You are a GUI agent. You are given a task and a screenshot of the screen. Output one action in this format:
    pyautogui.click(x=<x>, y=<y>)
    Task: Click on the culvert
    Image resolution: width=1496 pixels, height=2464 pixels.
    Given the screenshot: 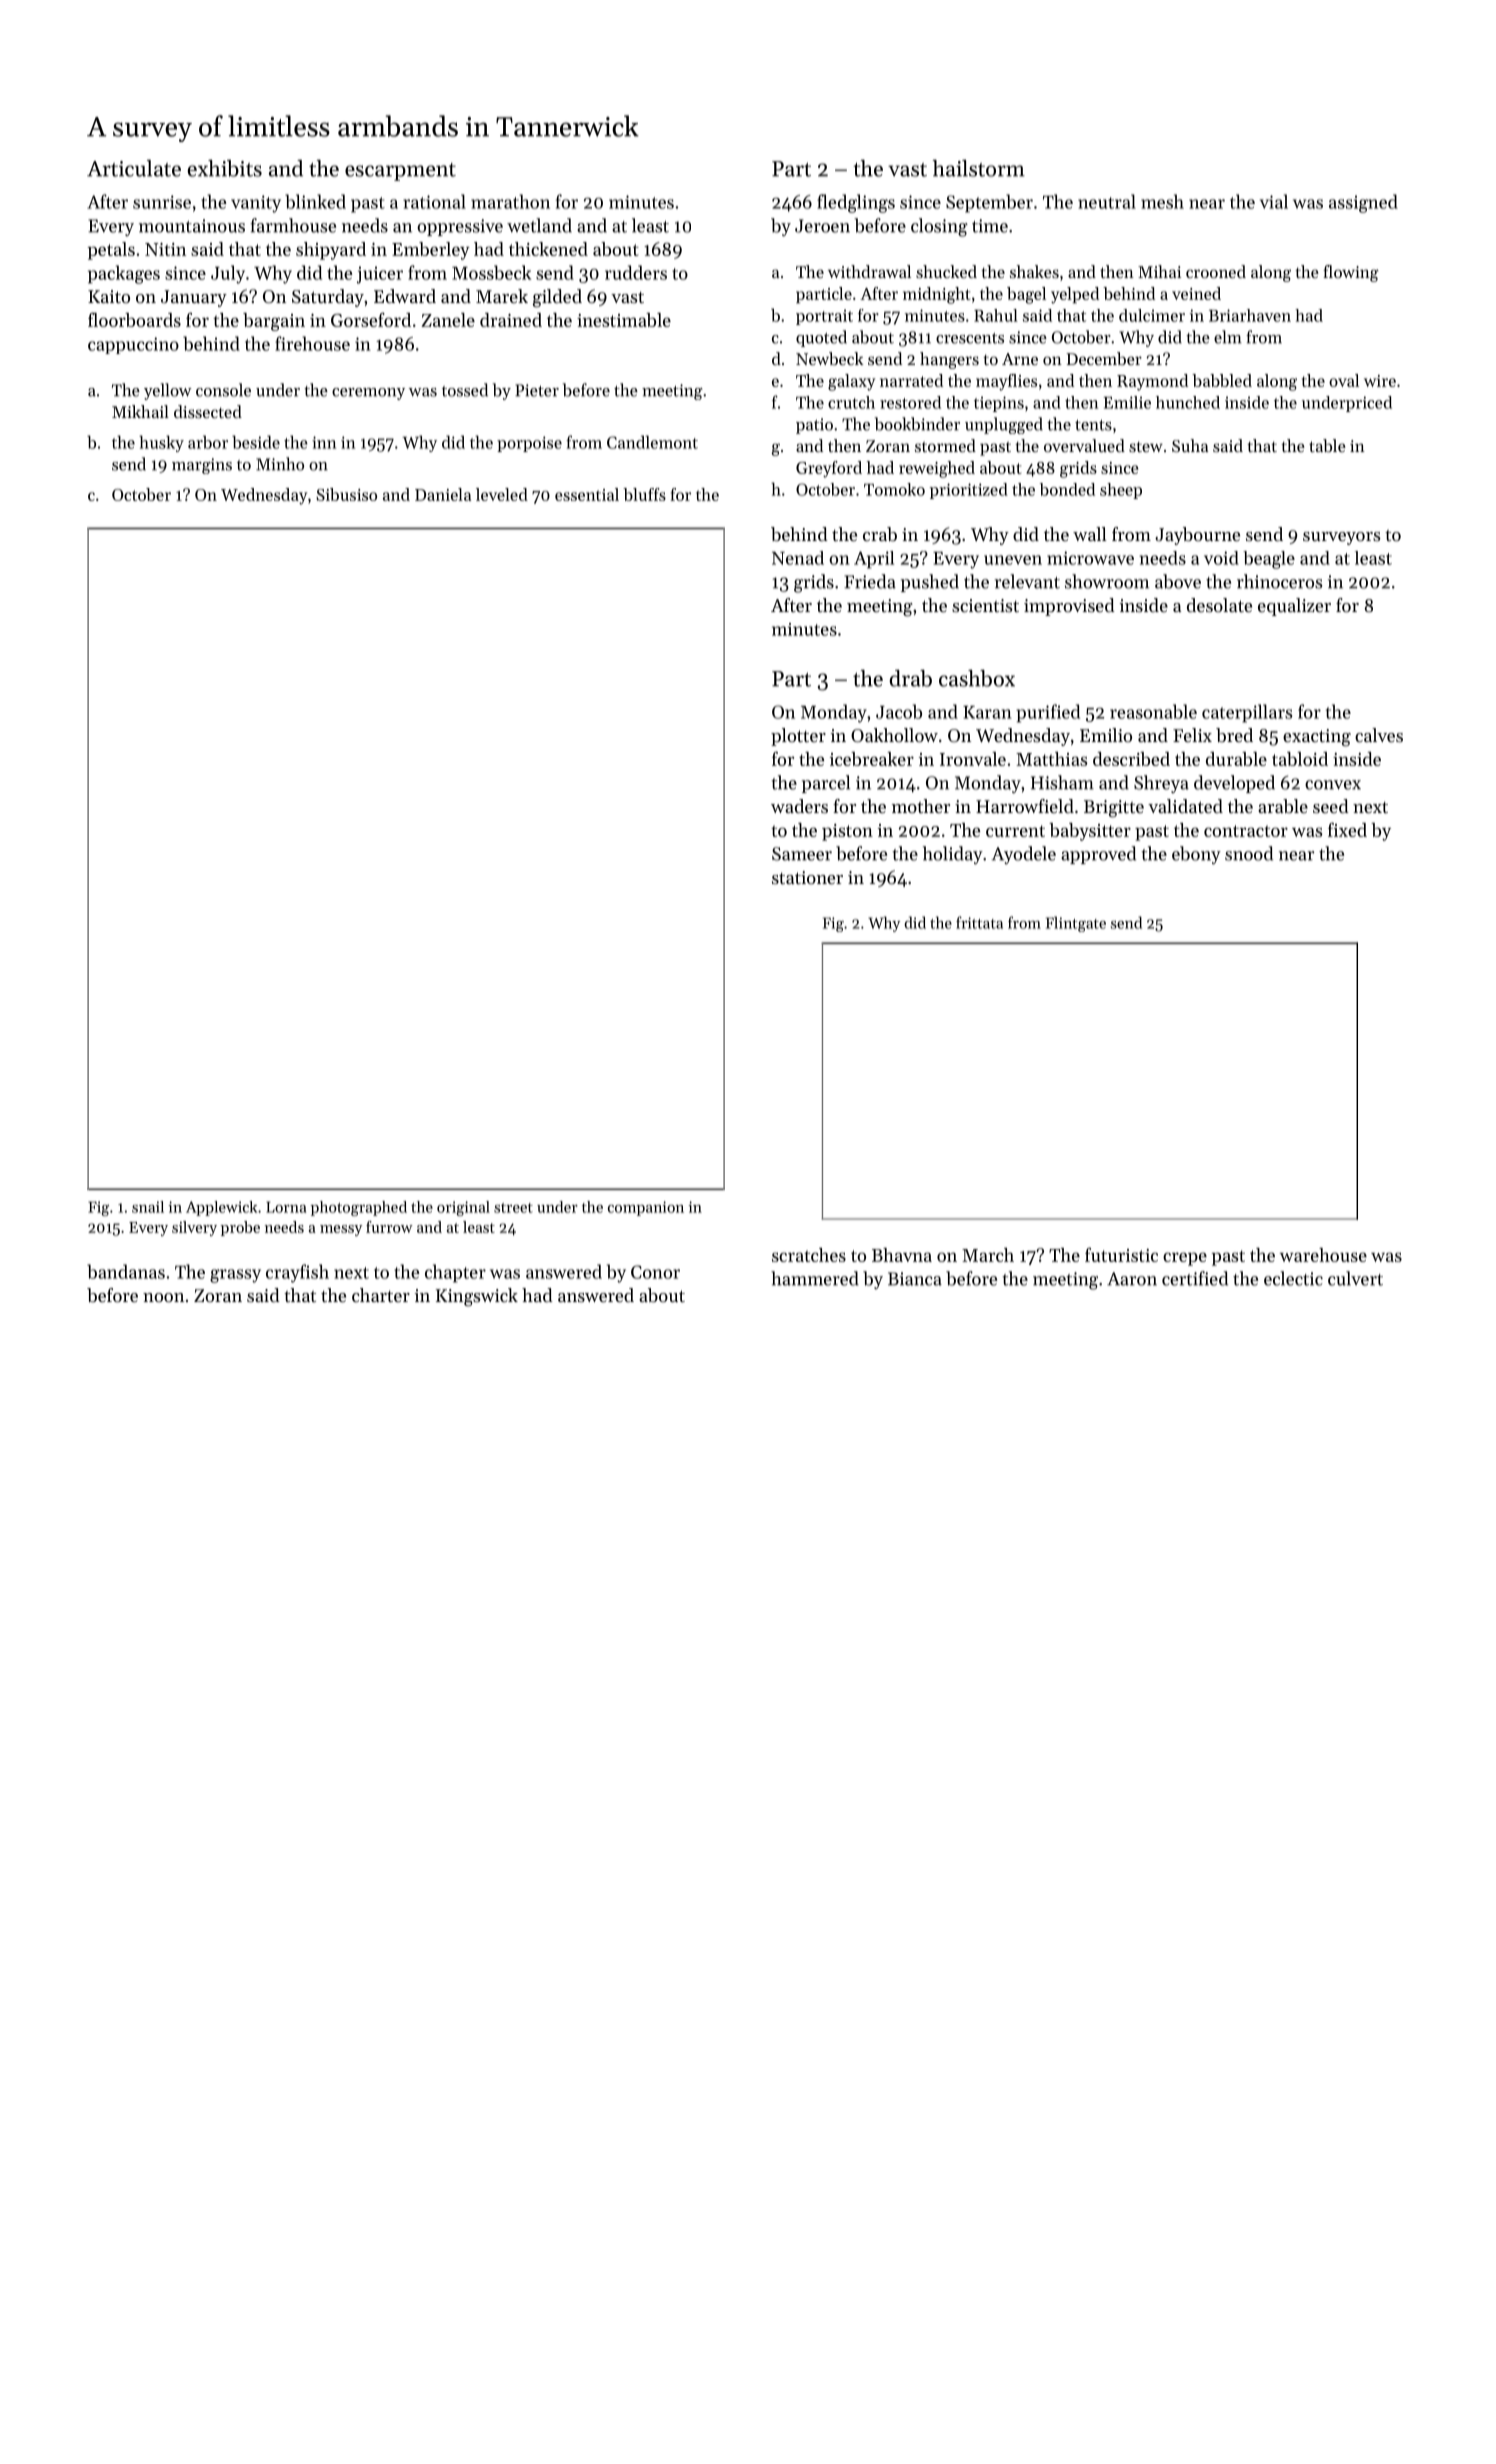 What is the action you would take?
    pyautogui.click(x=1355, y=1278)
